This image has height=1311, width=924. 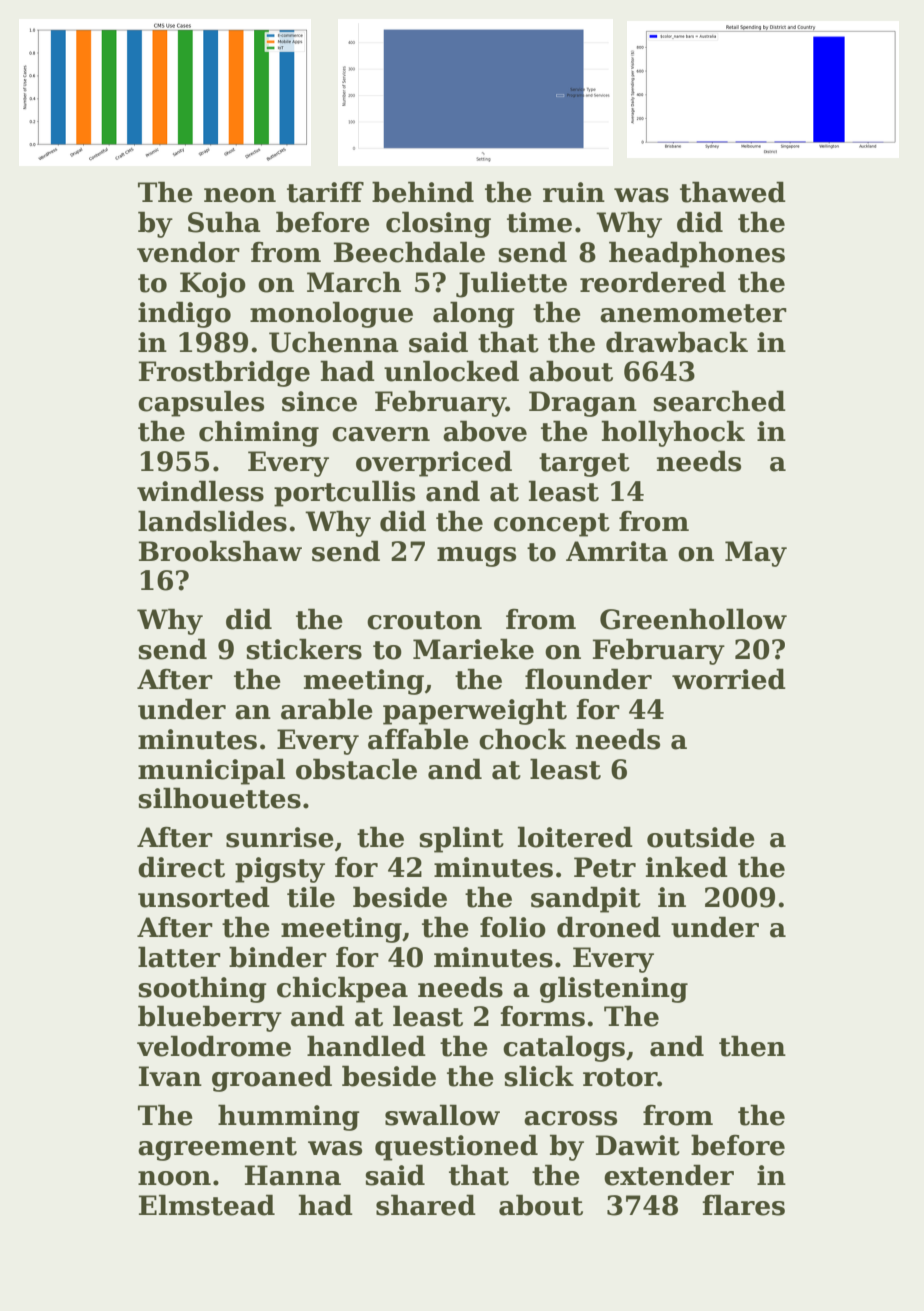 I want to click on portcullis, so click(x=344, y=493).
